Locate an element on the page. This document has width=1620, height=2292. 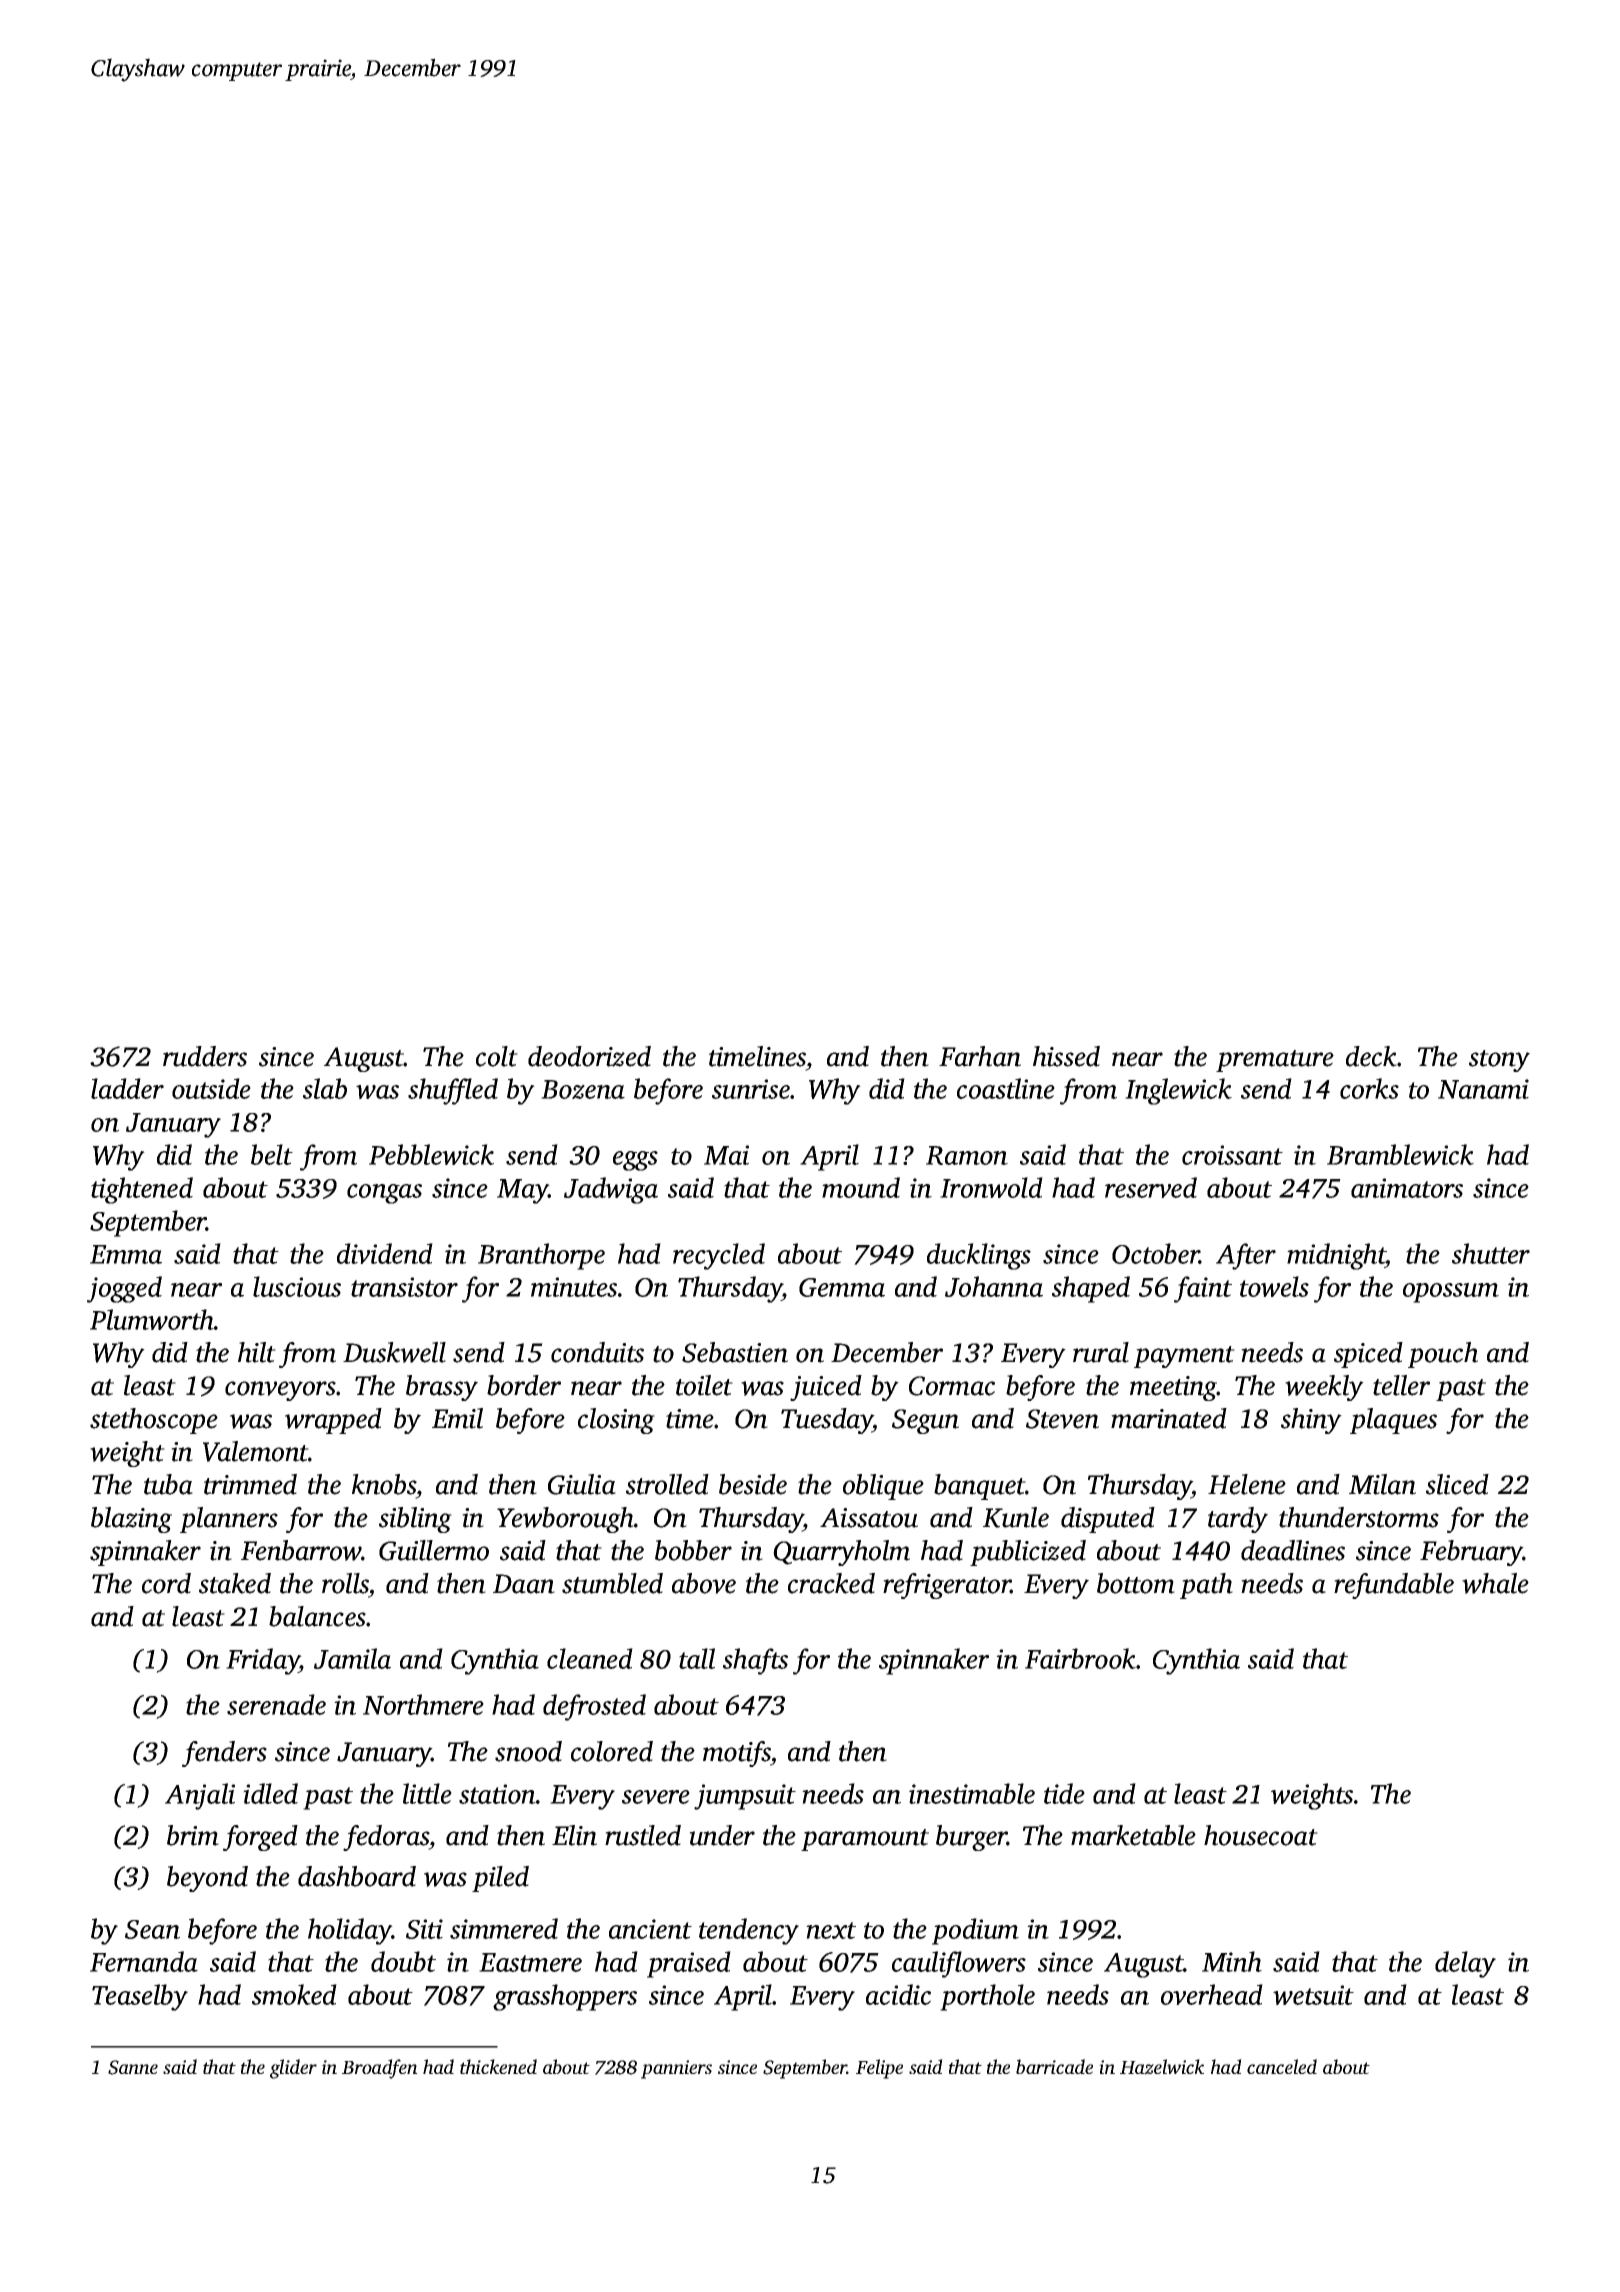
sibling is located at coordinates (415, 1520).
